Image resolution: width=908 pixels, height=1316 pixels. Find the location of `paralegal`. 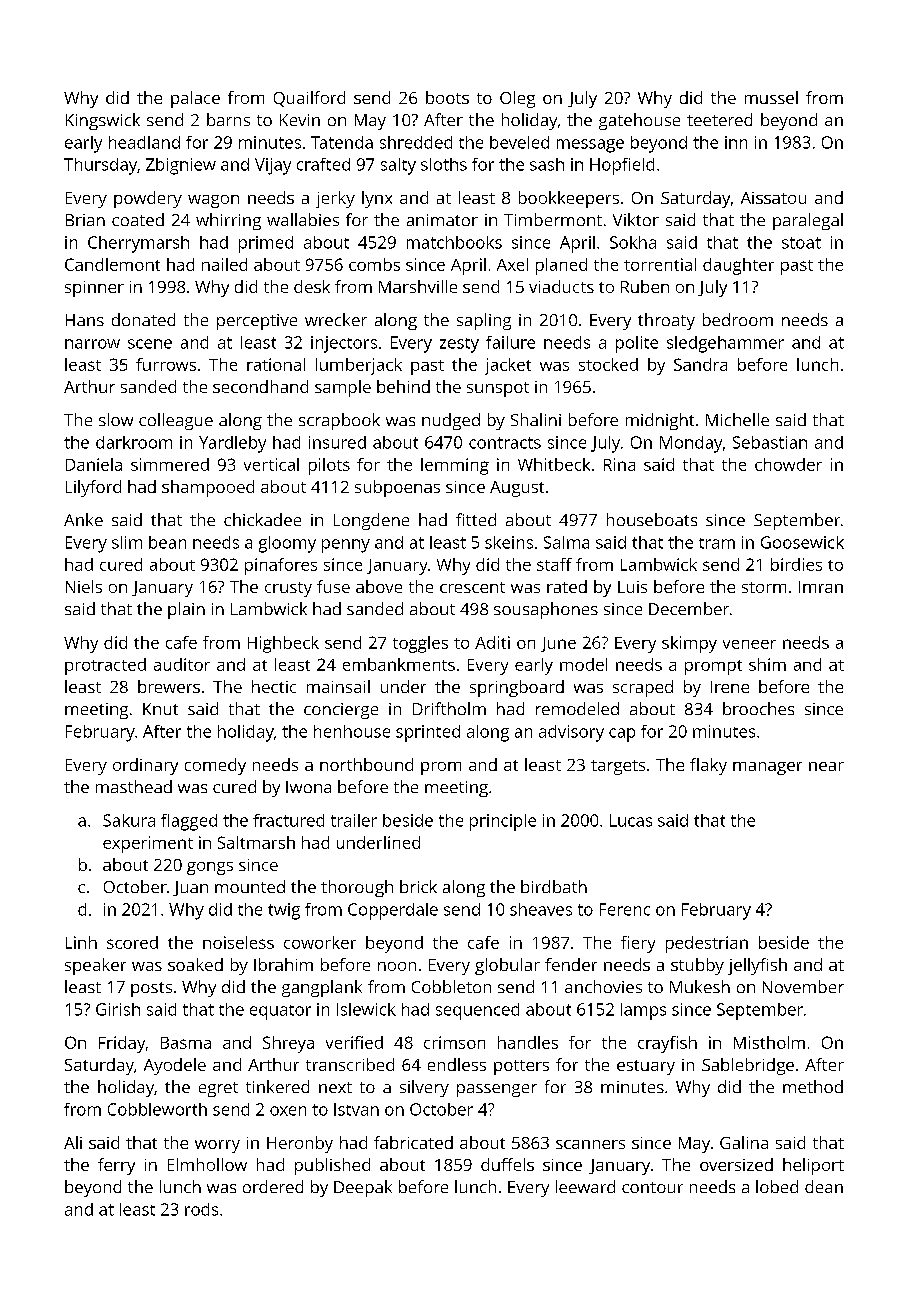

paralegal is located at coordinates (808, 221).
